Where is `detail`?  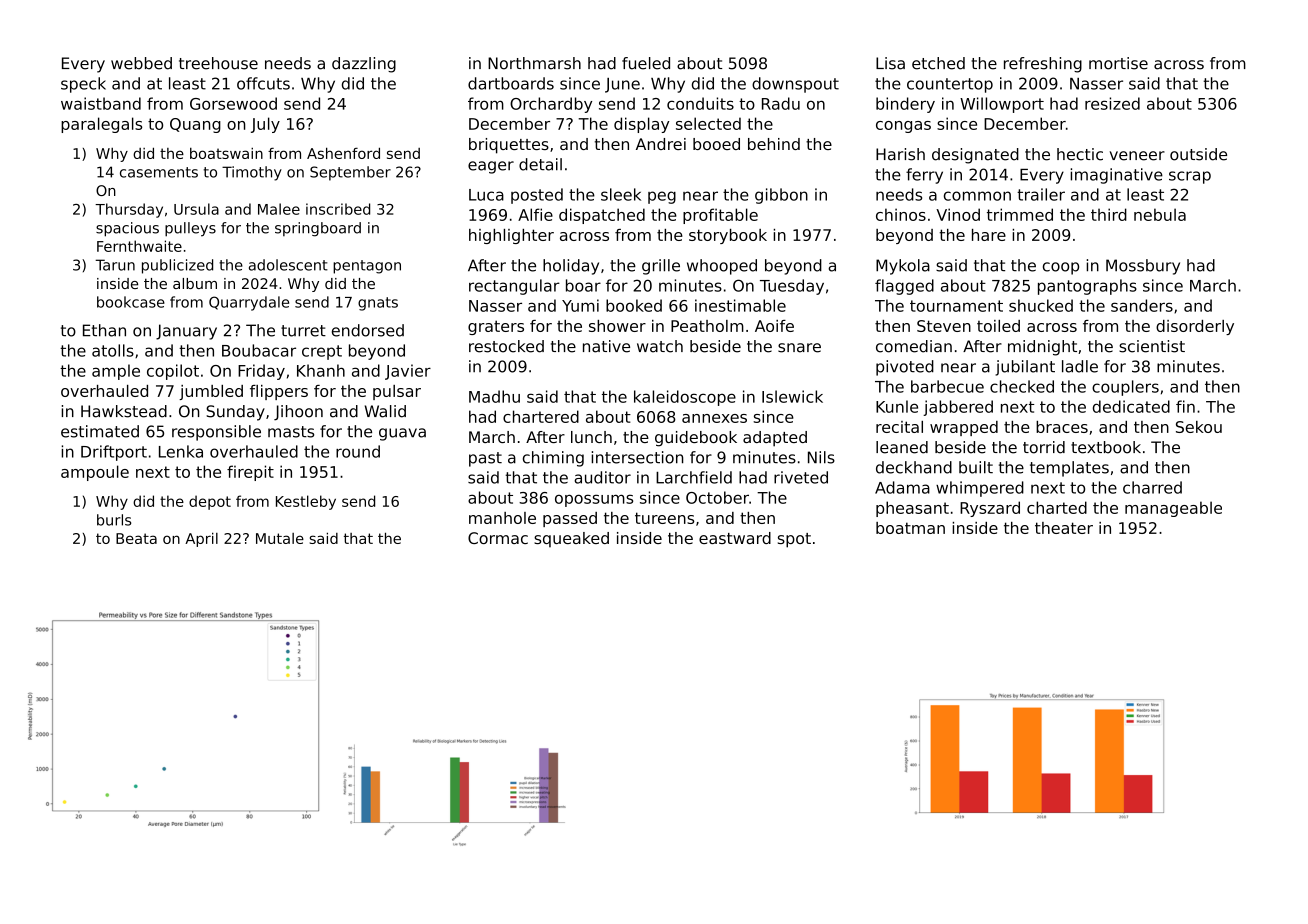
detail is located at coordinates (540, 164).
